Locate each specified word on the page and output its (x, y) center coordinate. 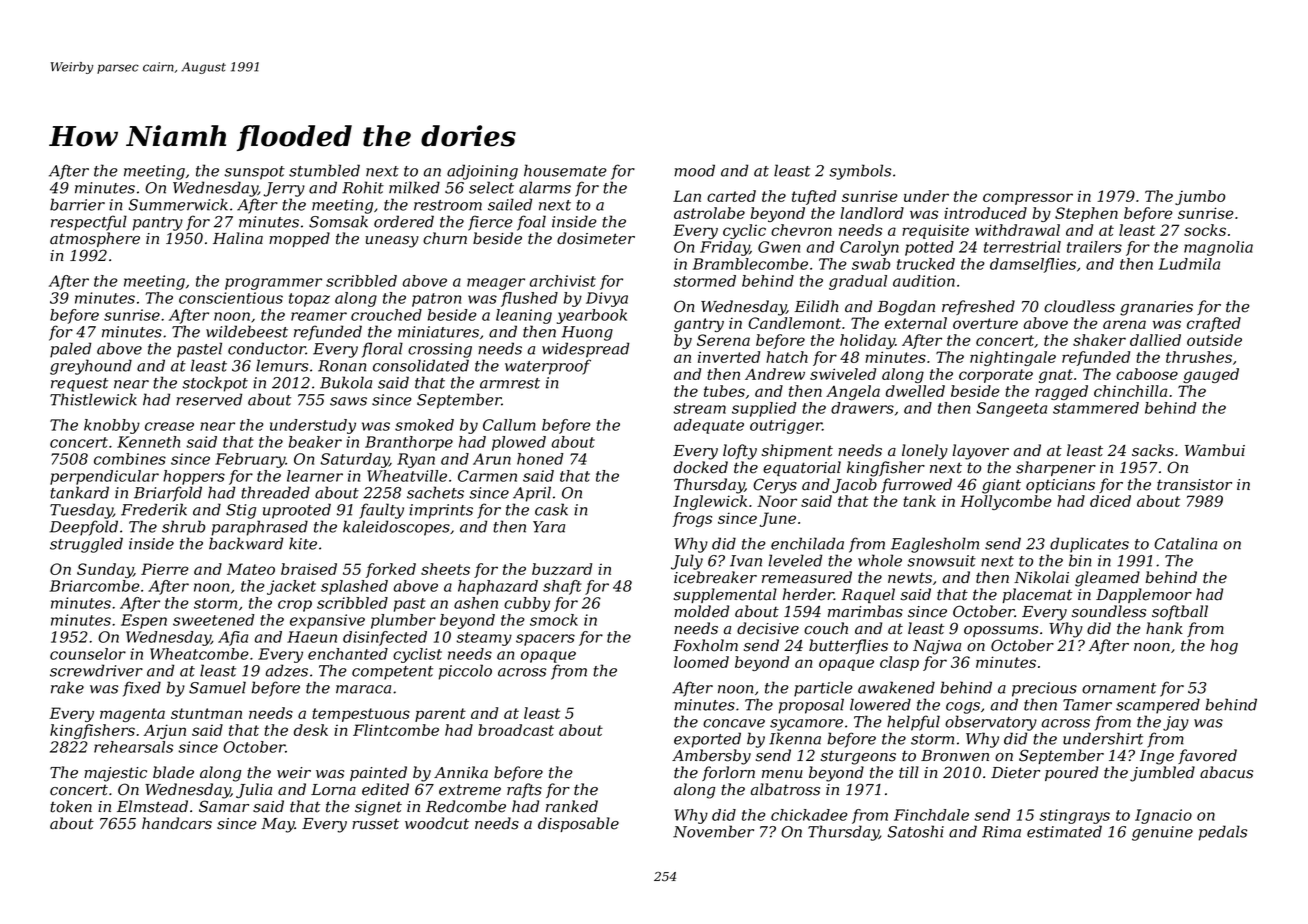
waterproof (548, 367)
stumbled (324, 170)
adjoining (482, 172)
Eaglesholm (935, 545)
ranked (572, 806)
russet (375, 824)
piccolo (465, 672)
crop (295, 606)
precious (1044, 689)
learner (315, 476)
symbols (860, 172)
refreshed (978, 307)
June (778, 519)
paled (70, 350)
